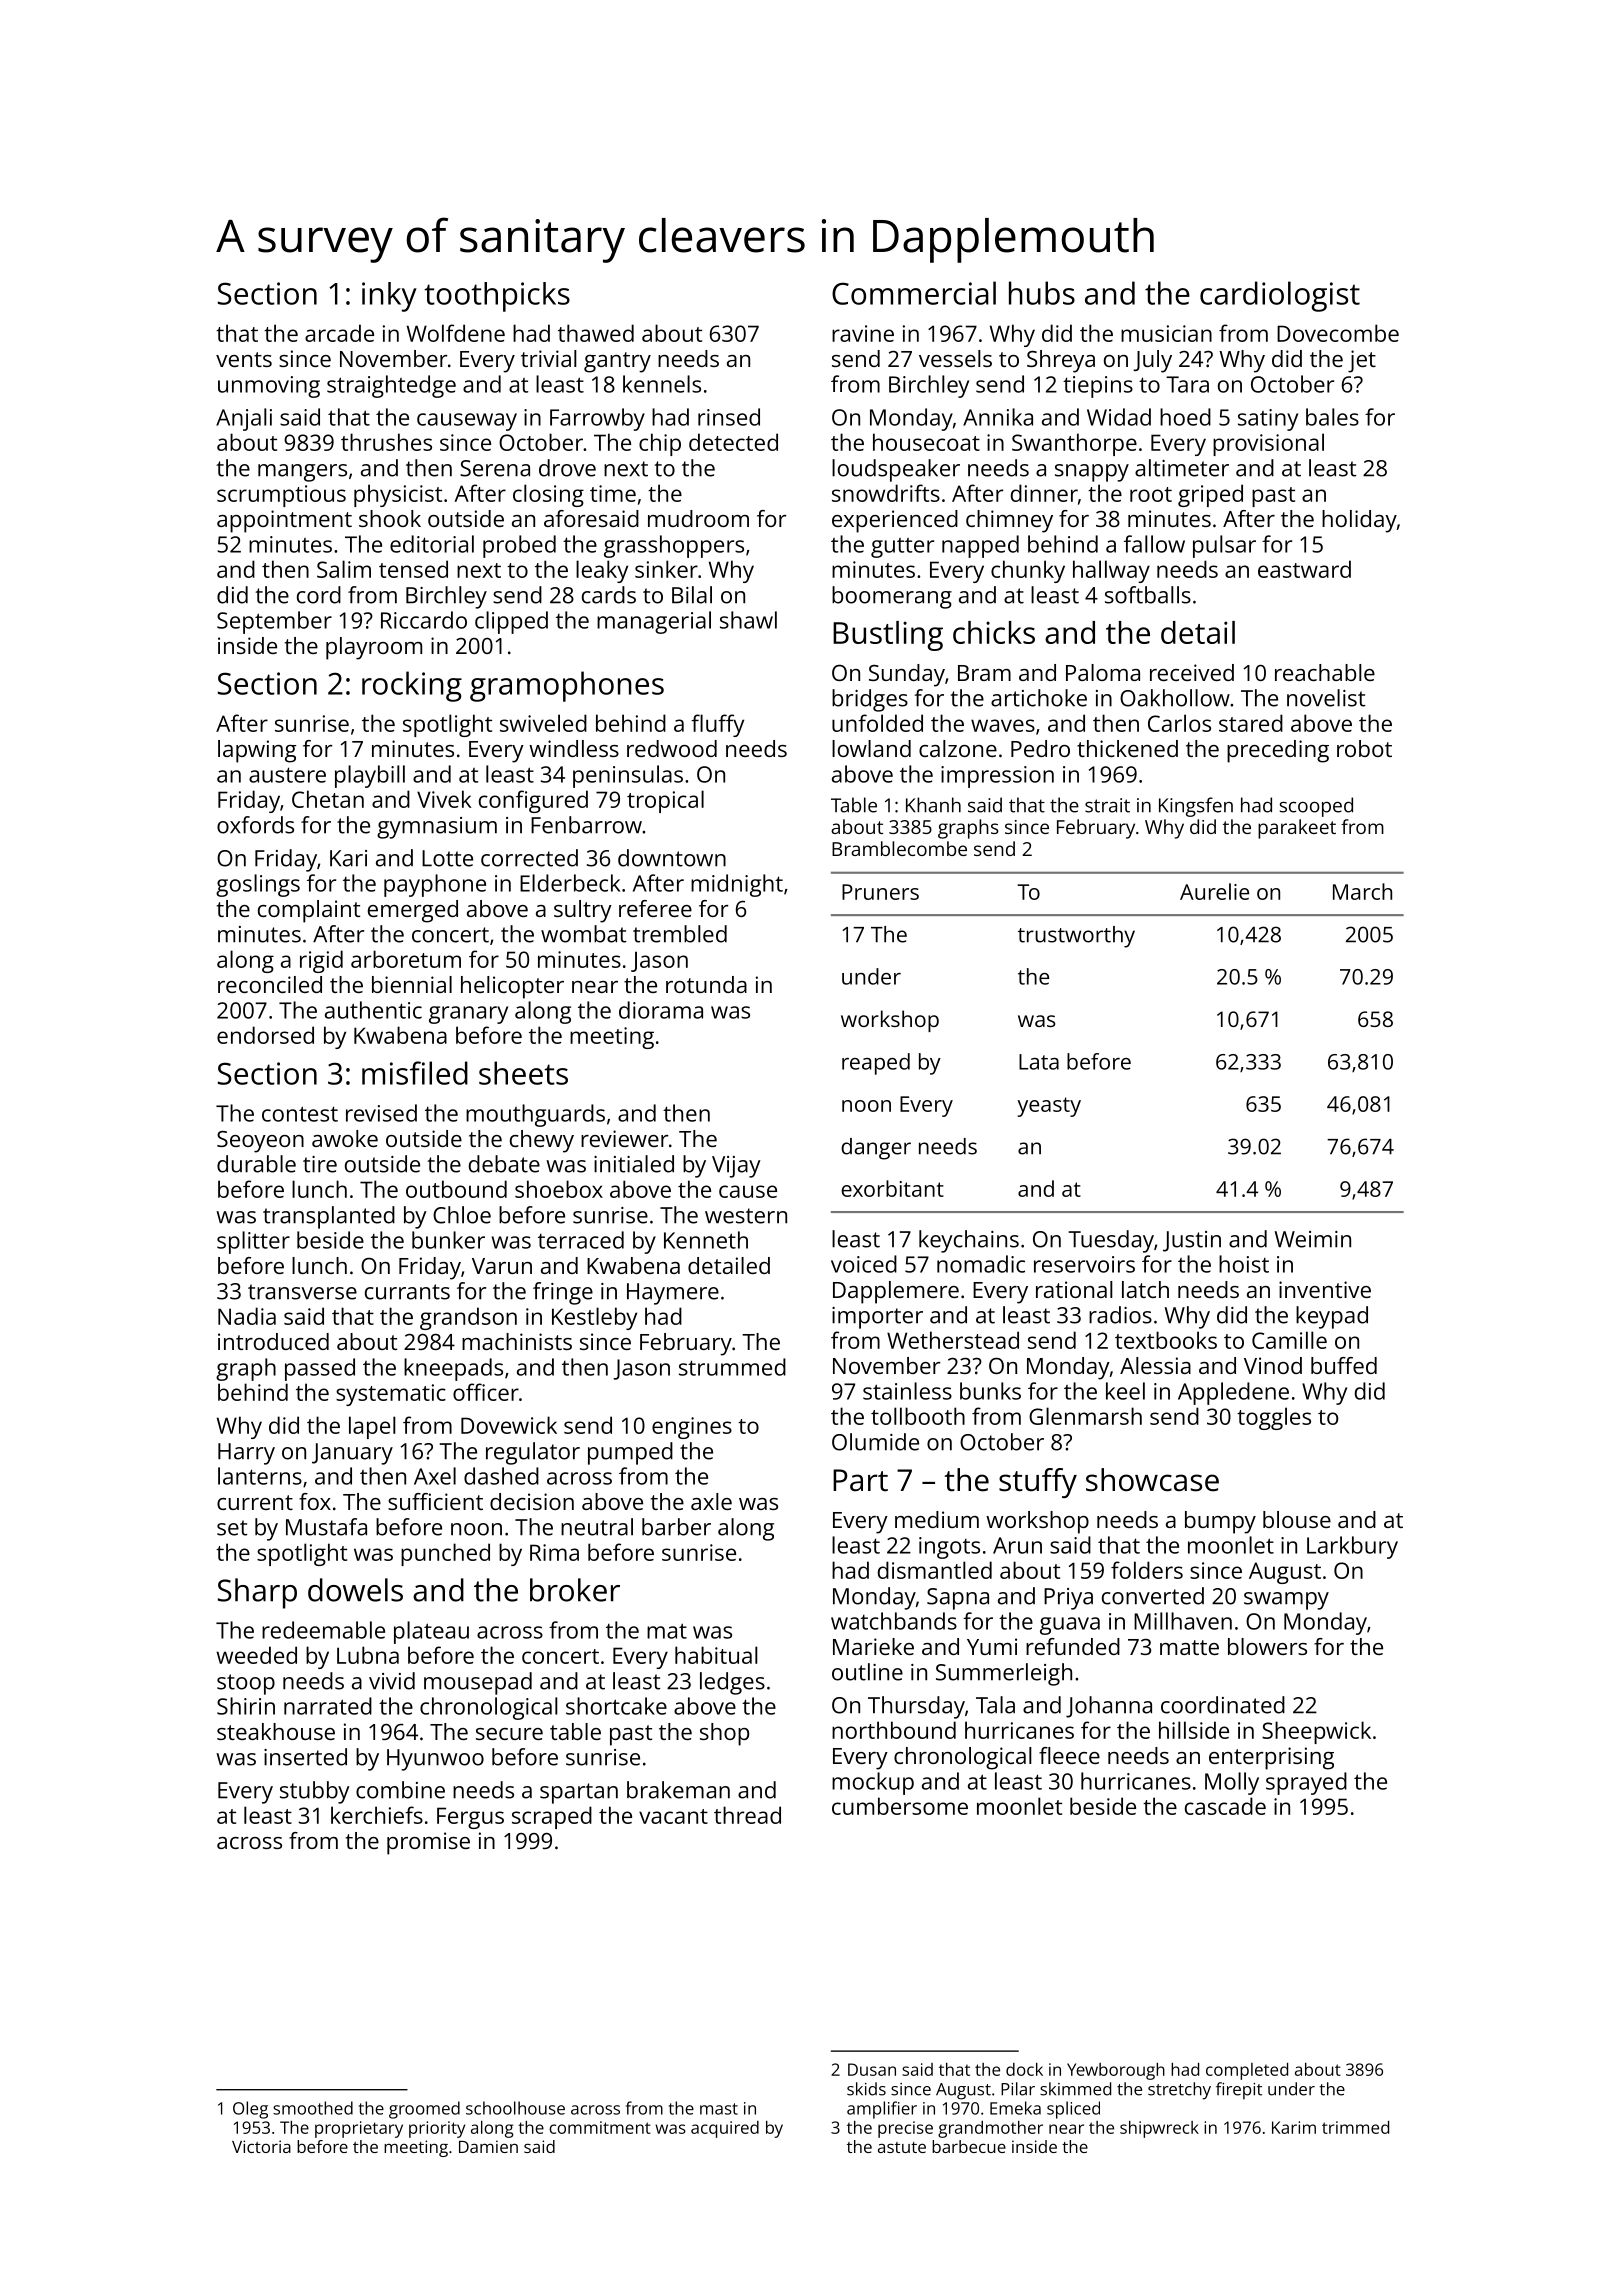  Describe the element at coordinates (1159, 2129) in the page. I see `shipwreck` at that location.
